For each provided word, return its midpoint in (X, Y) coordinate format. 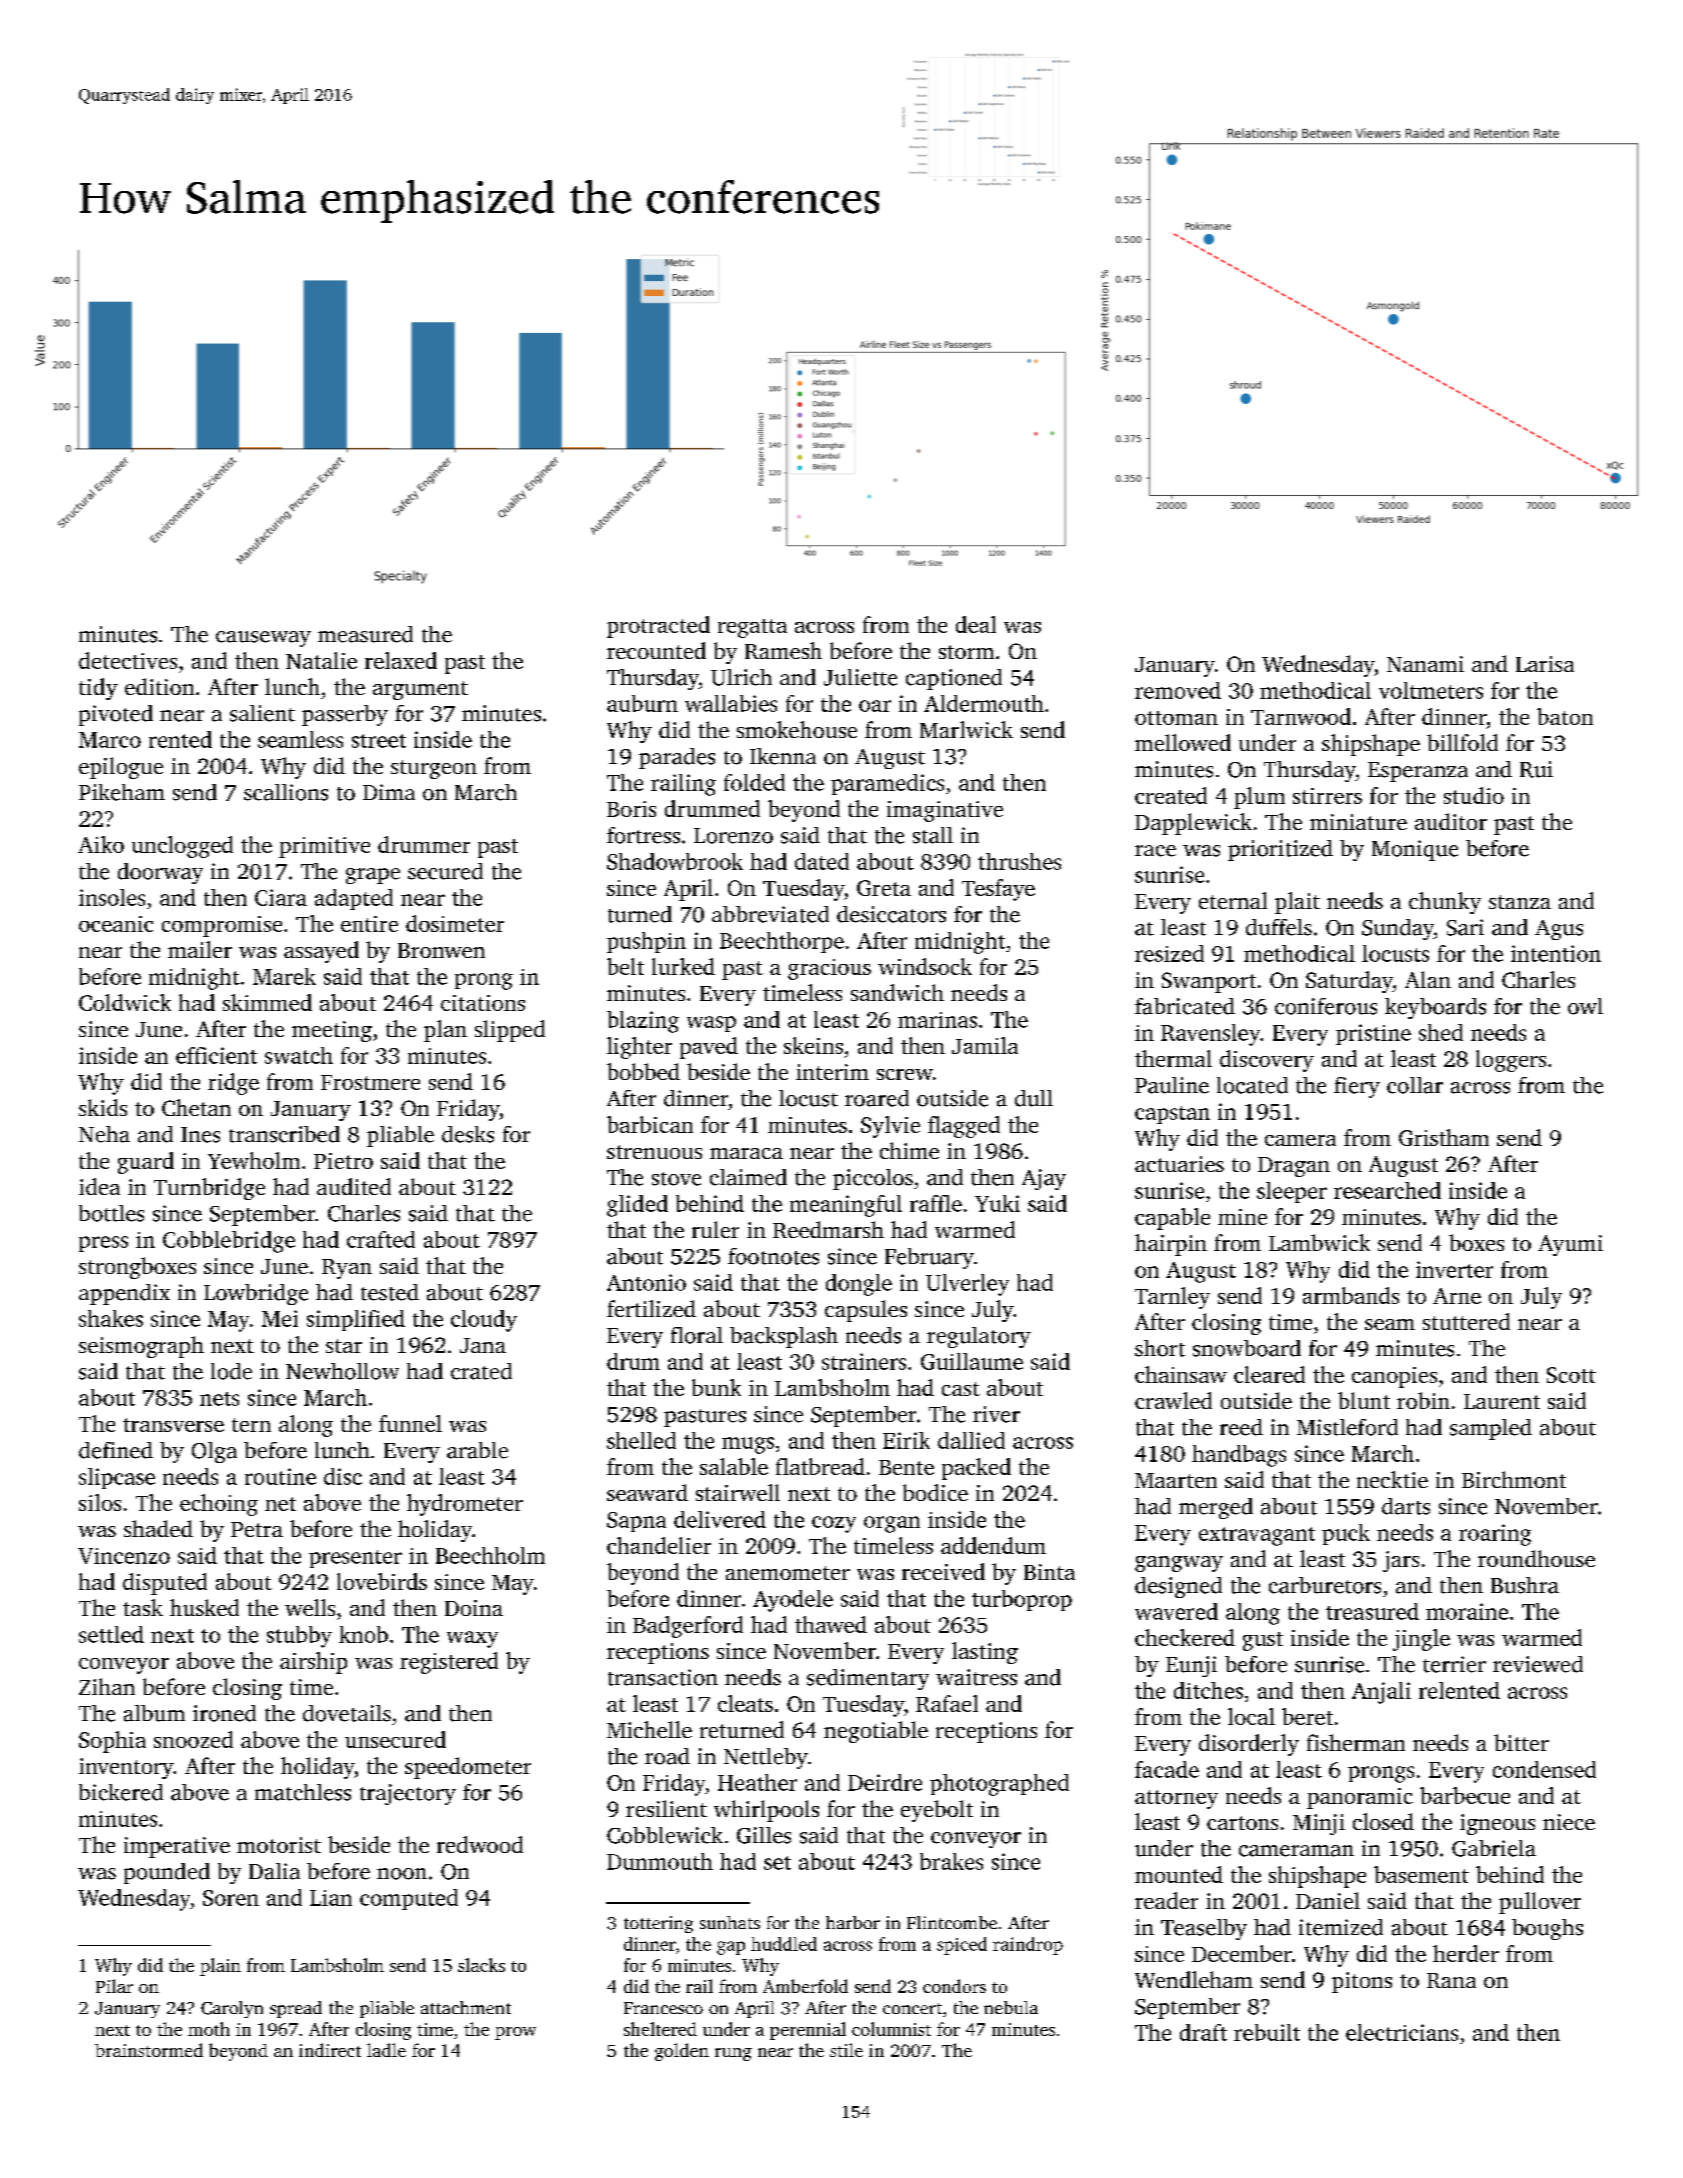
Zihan (107, 1686)
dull (1034, 1098)
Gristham (1444, 1137)
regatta (752, 628)
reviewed (1538, 1664)
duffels (1279, 927)
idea (99, 1186)
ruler (715, 1229)
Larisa (1545, 664)
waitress (976, 1677)
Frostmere (370, 1082)
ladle (386, 2050)
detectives (128, 660)
